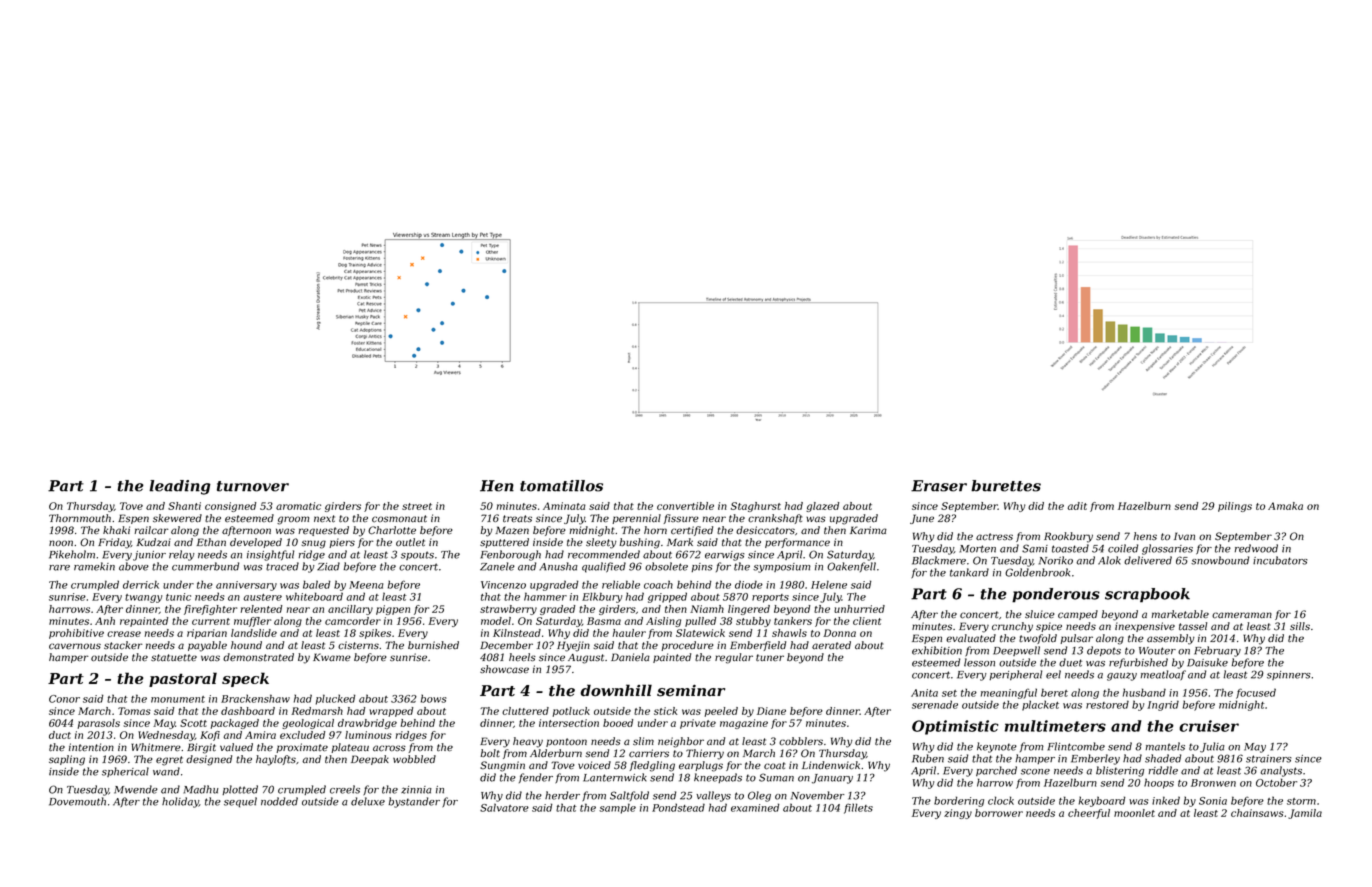  Describe the element at coordinates (721, 712) in the screenshot. I see `peeled` at that location.
